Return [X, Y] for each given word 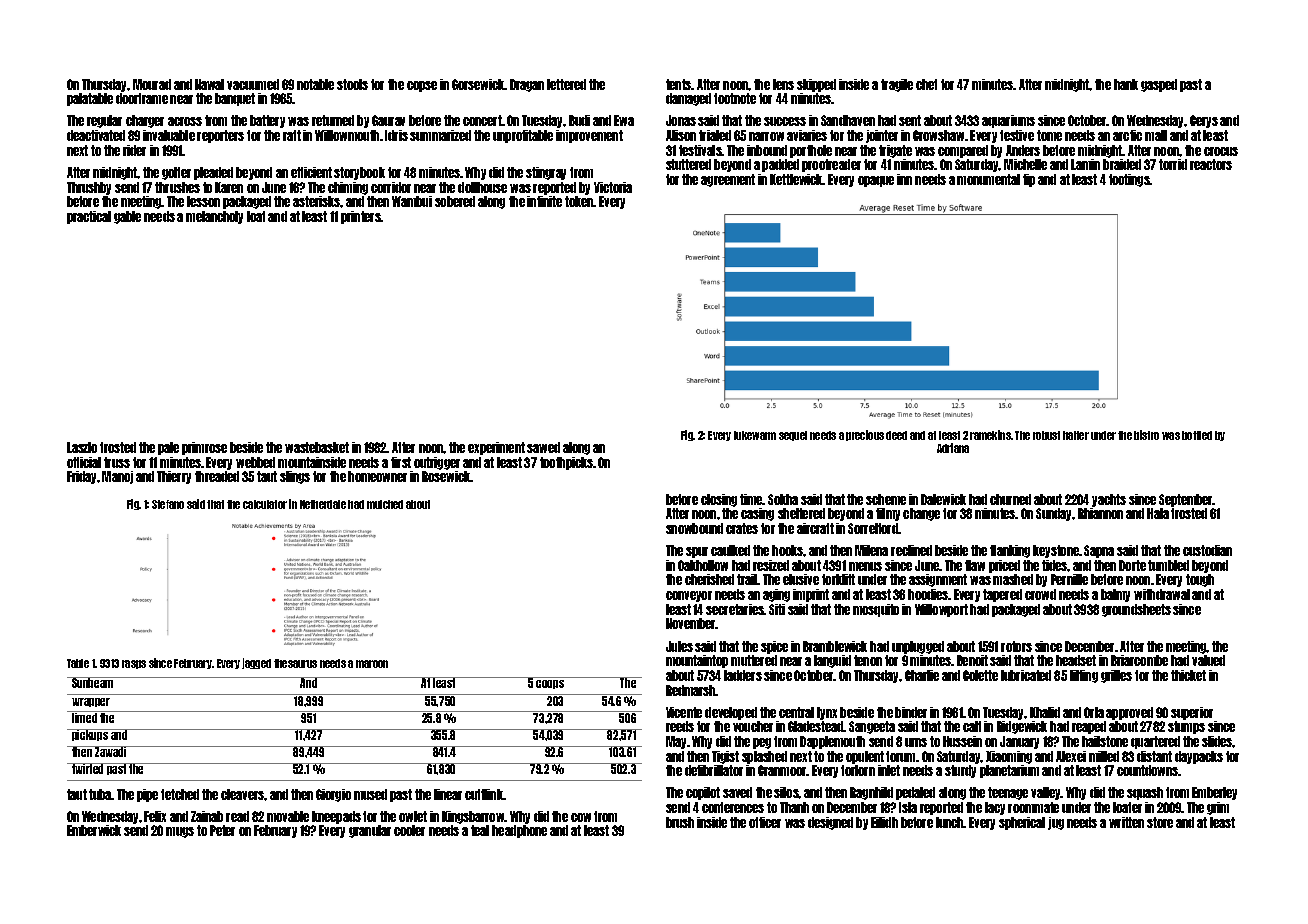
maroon [372, 664]
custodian [1207, 550]
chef [926, 84]
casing [757, 514]
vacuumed [253, 84]
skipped [816, 85]
